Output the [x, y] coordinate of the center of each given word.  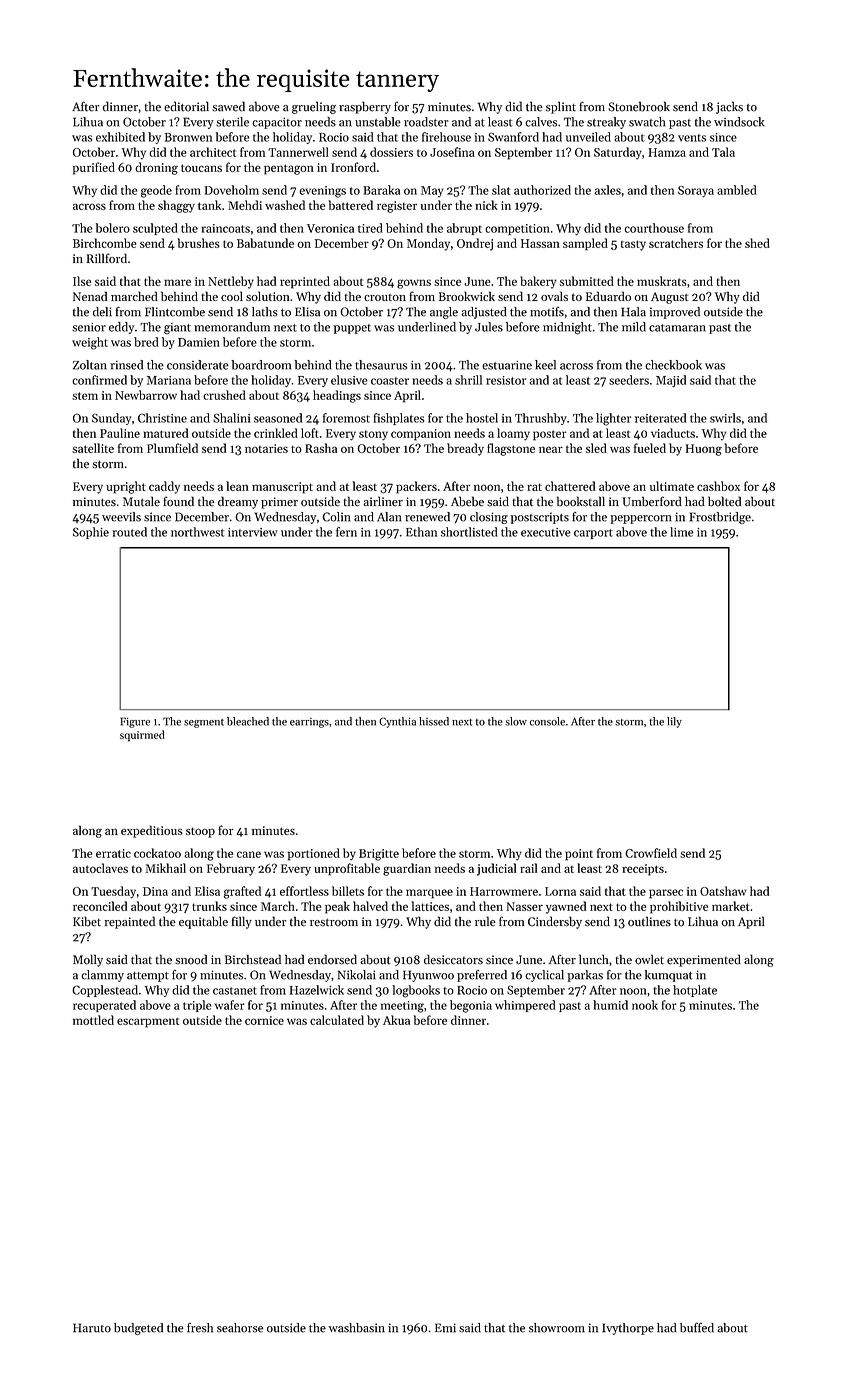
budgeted [138, 1329]
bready [465, 449]
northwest [197, 532]
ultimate [672, 486]
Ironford [353, 167]
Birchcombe [104, 243]
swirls [725, 418]
